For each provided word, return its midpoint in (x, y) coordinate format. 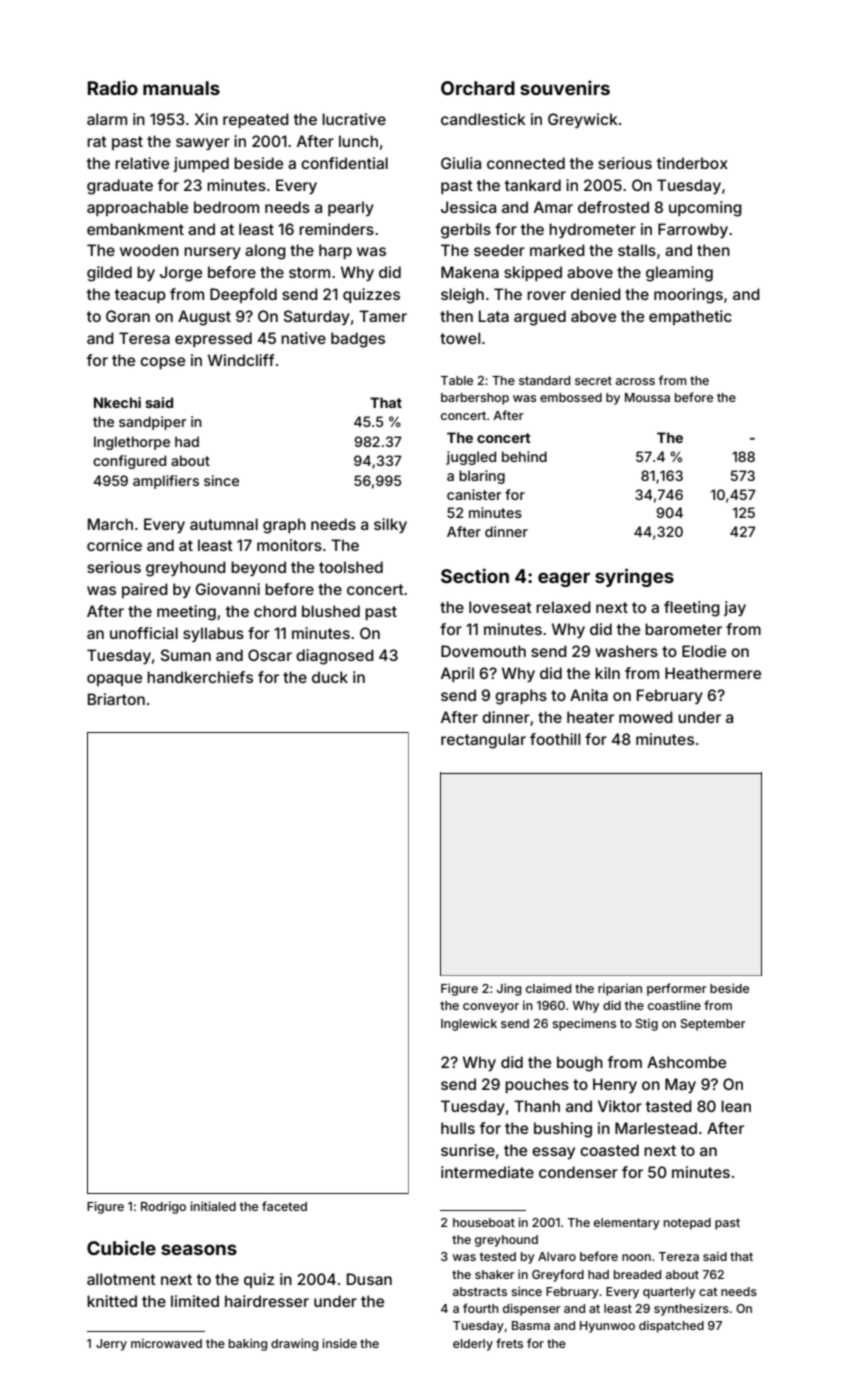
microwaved (166, 1343)
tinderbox (692, 163)
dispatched (671, 1327)
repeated (256, 120)
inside (339, 1343)
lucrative (354, 119)
